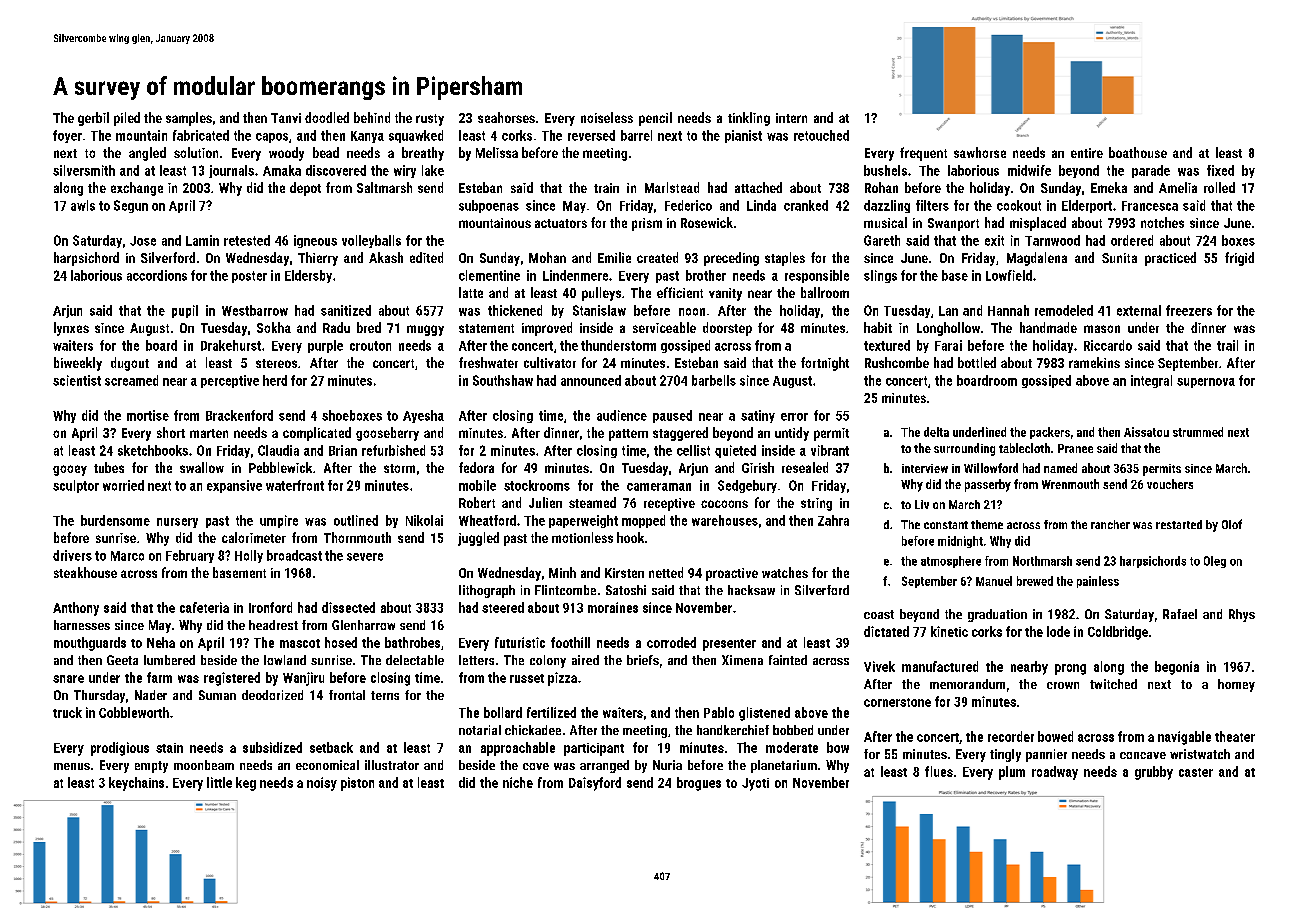 The image size is (1308, 924). I want to click on lowland, so click(285, 660).
